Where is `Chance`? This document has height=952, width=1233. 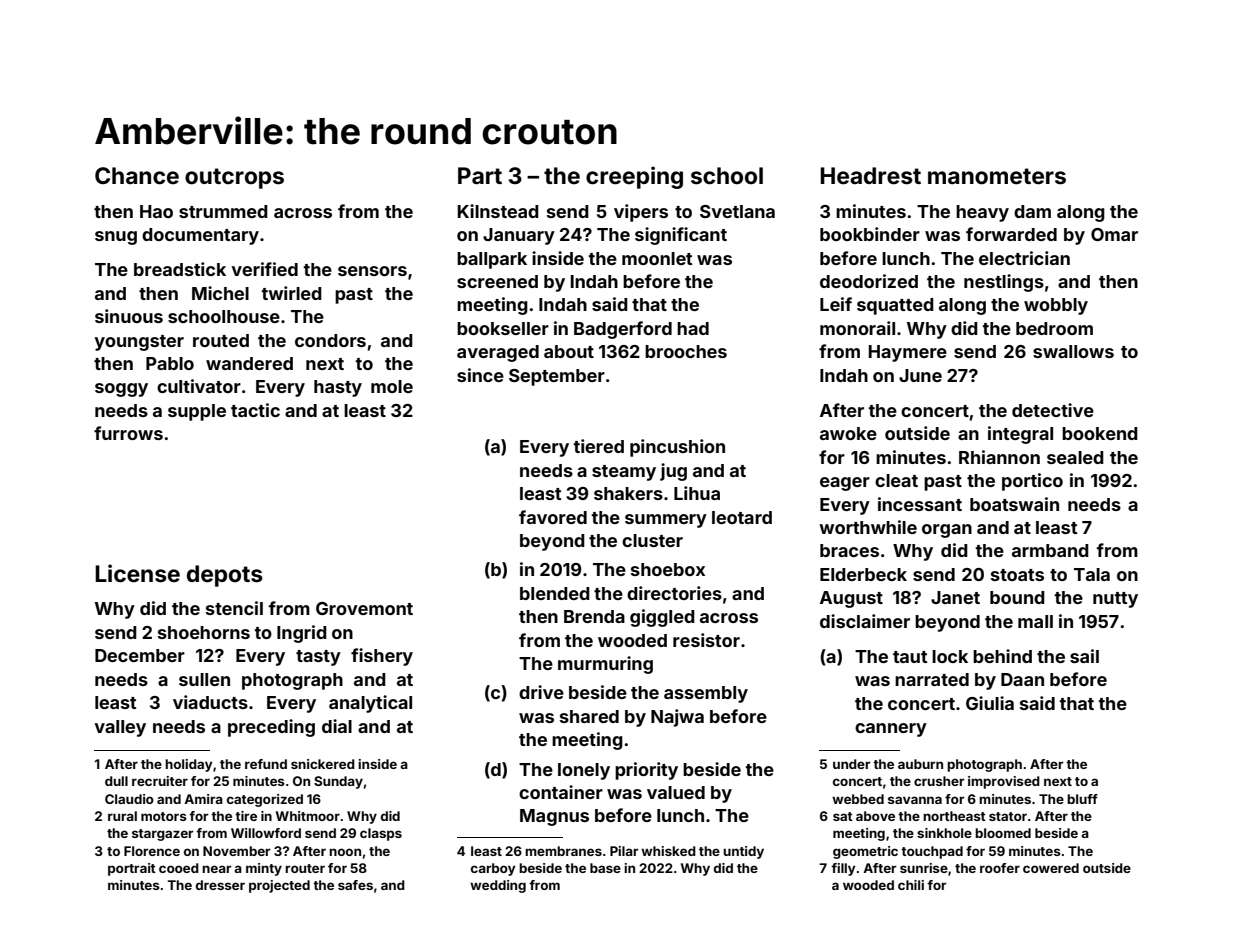
Chance is located at coordinates (137, 176).
